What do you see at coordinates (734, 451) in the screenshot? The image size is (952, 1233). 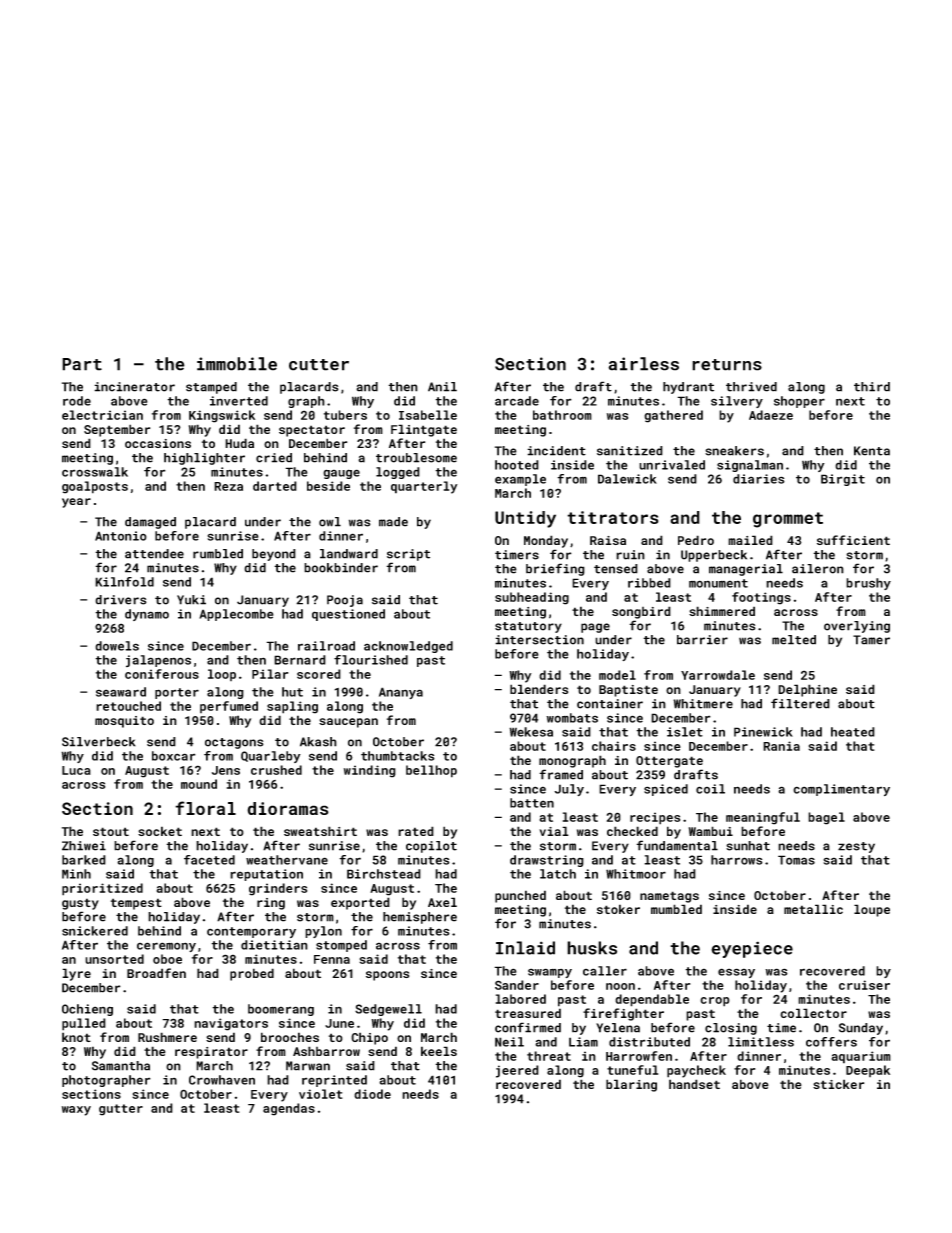 I see `sneakers` at bounding box center [734, 451].
